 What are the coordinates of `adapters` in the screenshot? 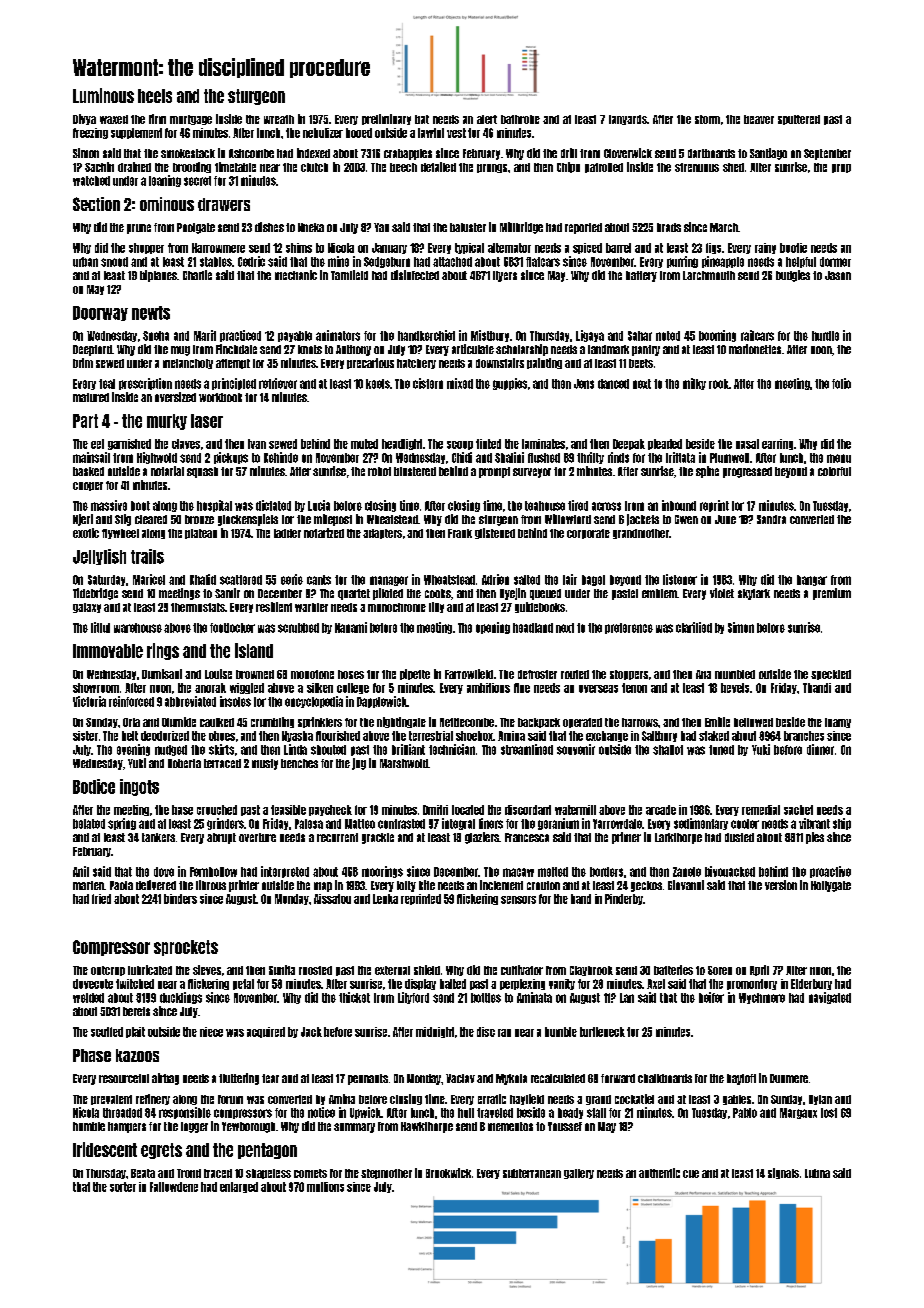 It's located at (382, 534).
